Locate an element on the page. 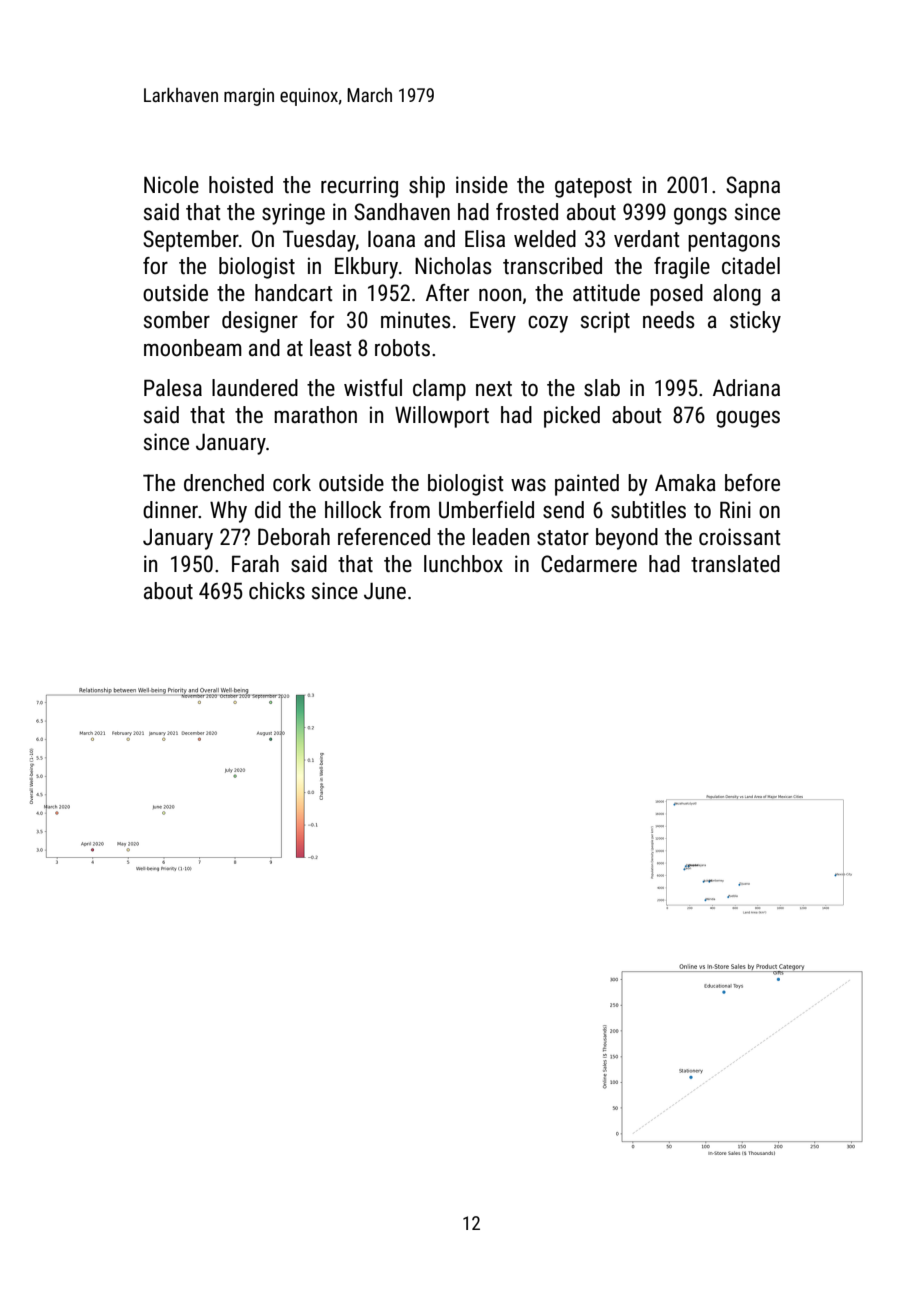 The height and width of the page is (1311, 924). Willowport is located at coordinates (442, 417).
